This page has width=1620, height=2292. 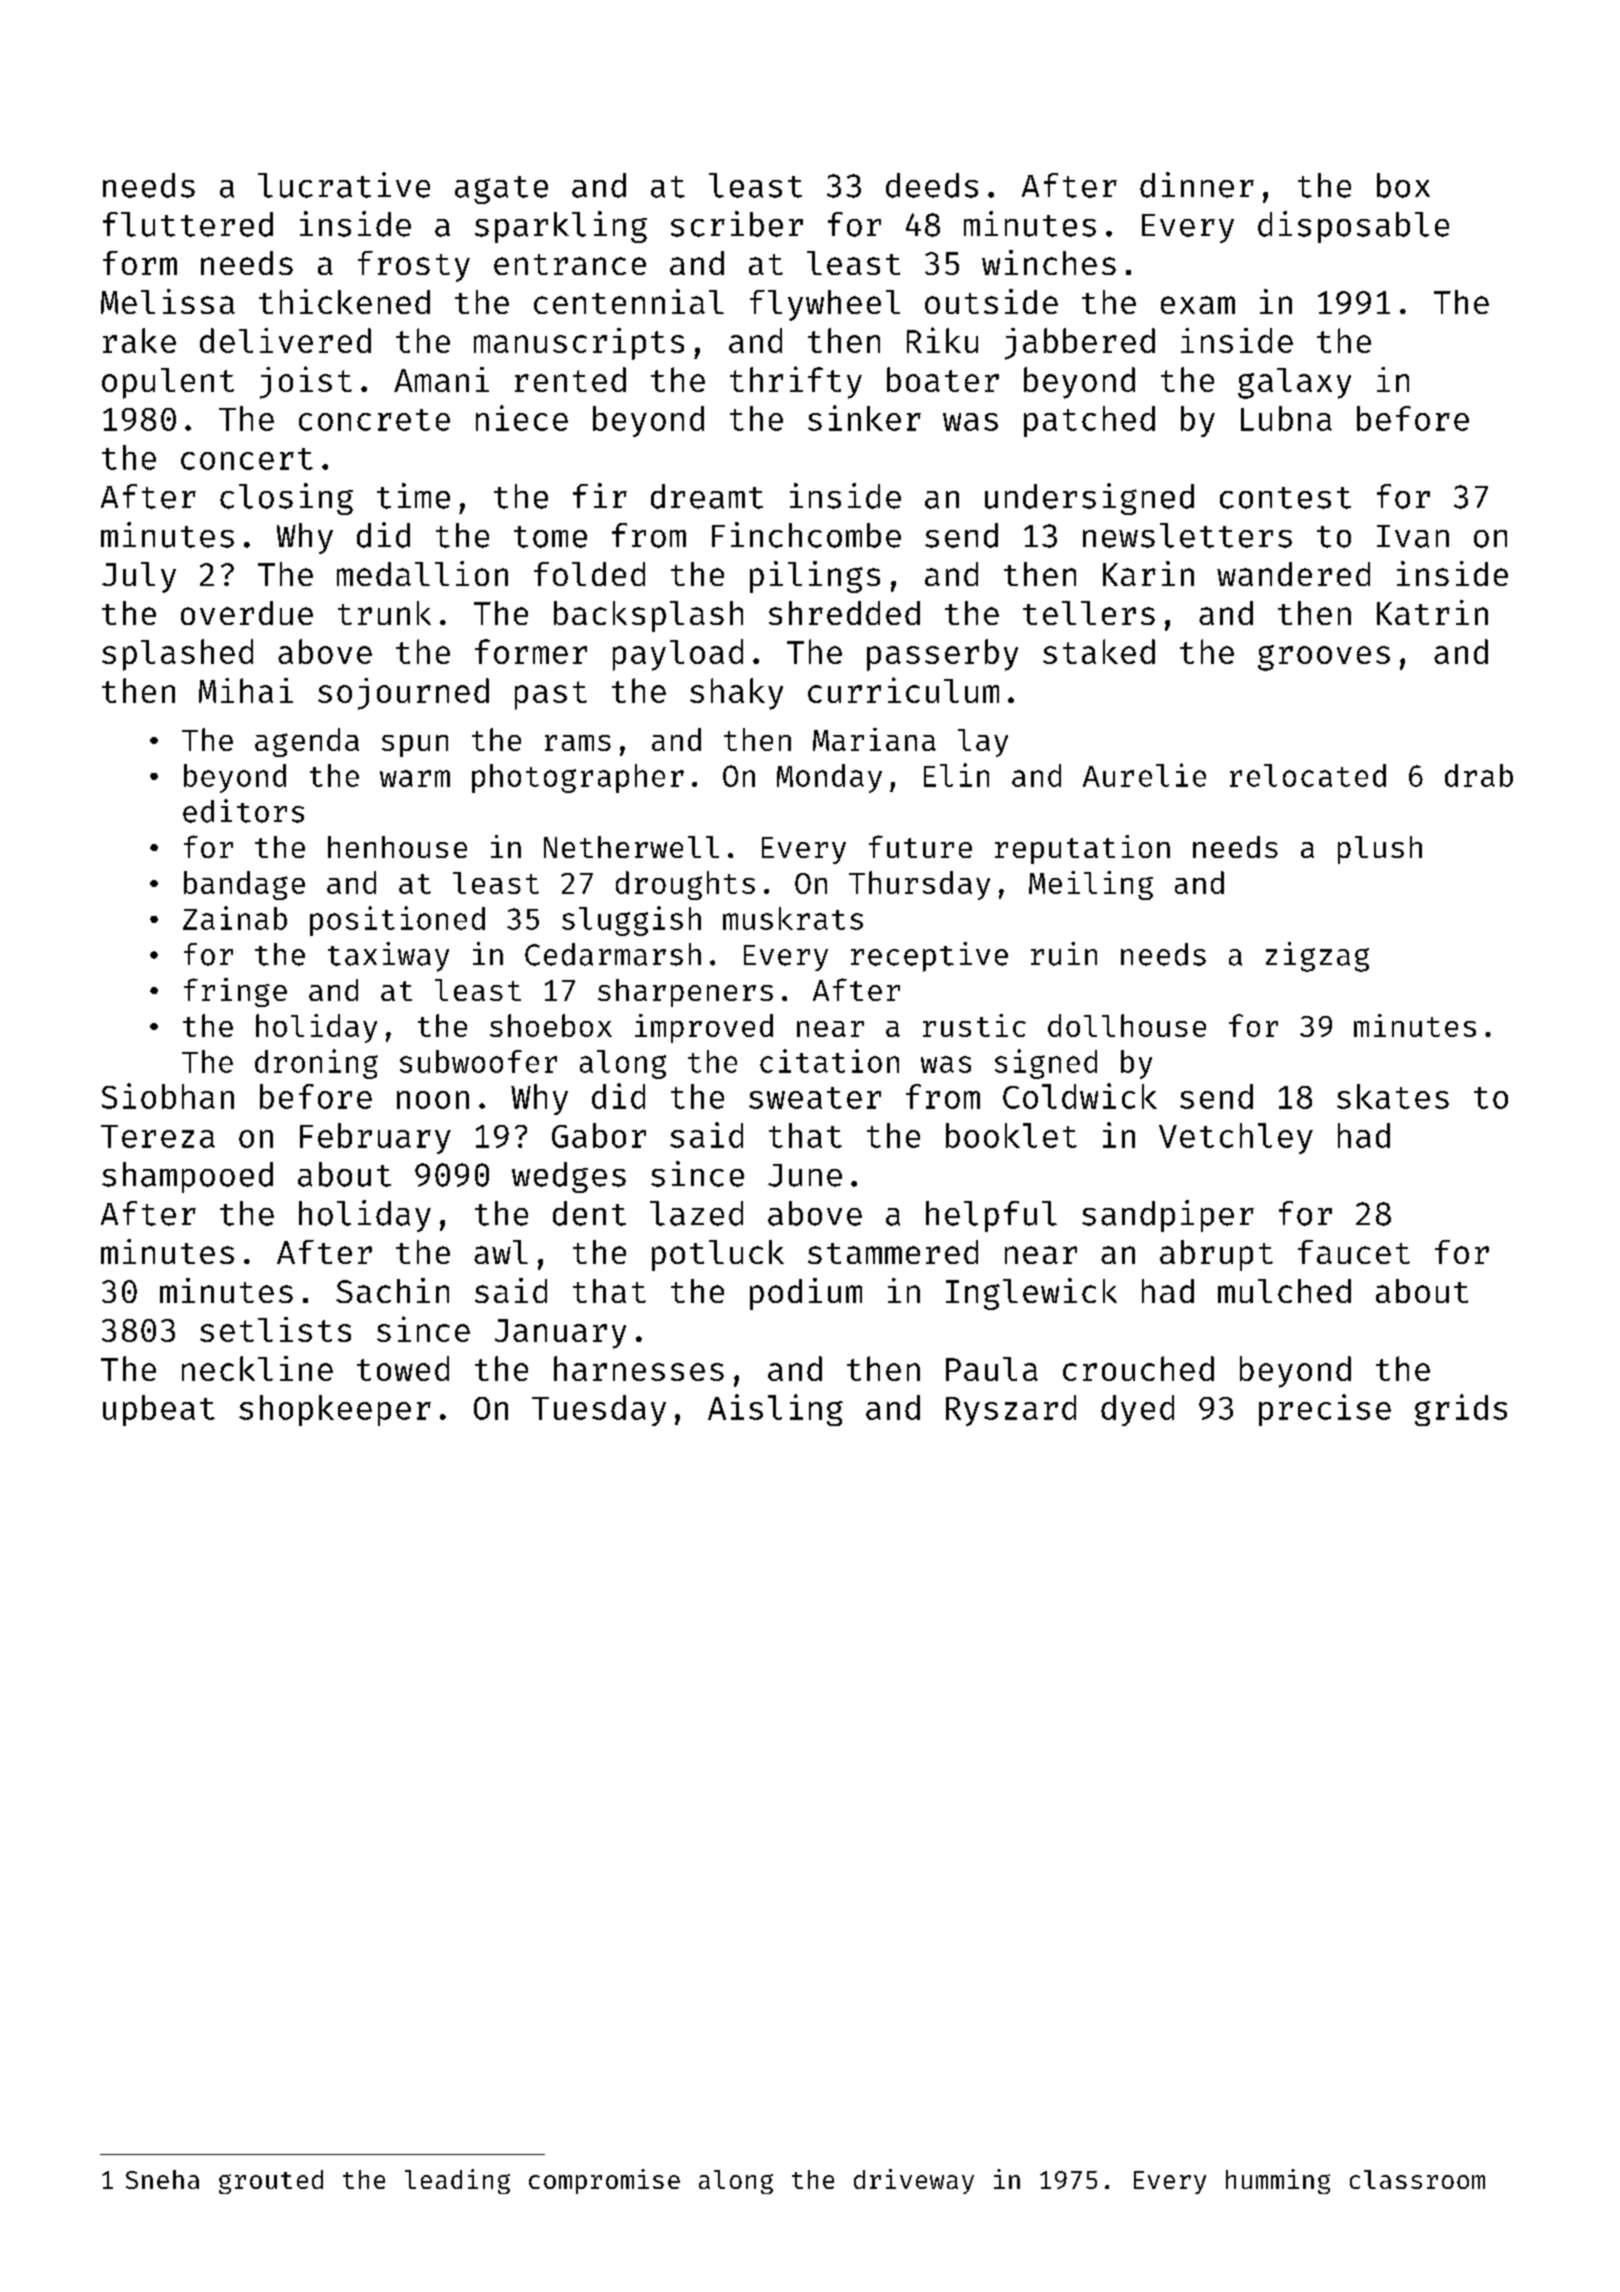 I want to click on leading, so click(x=457, y=2181).
